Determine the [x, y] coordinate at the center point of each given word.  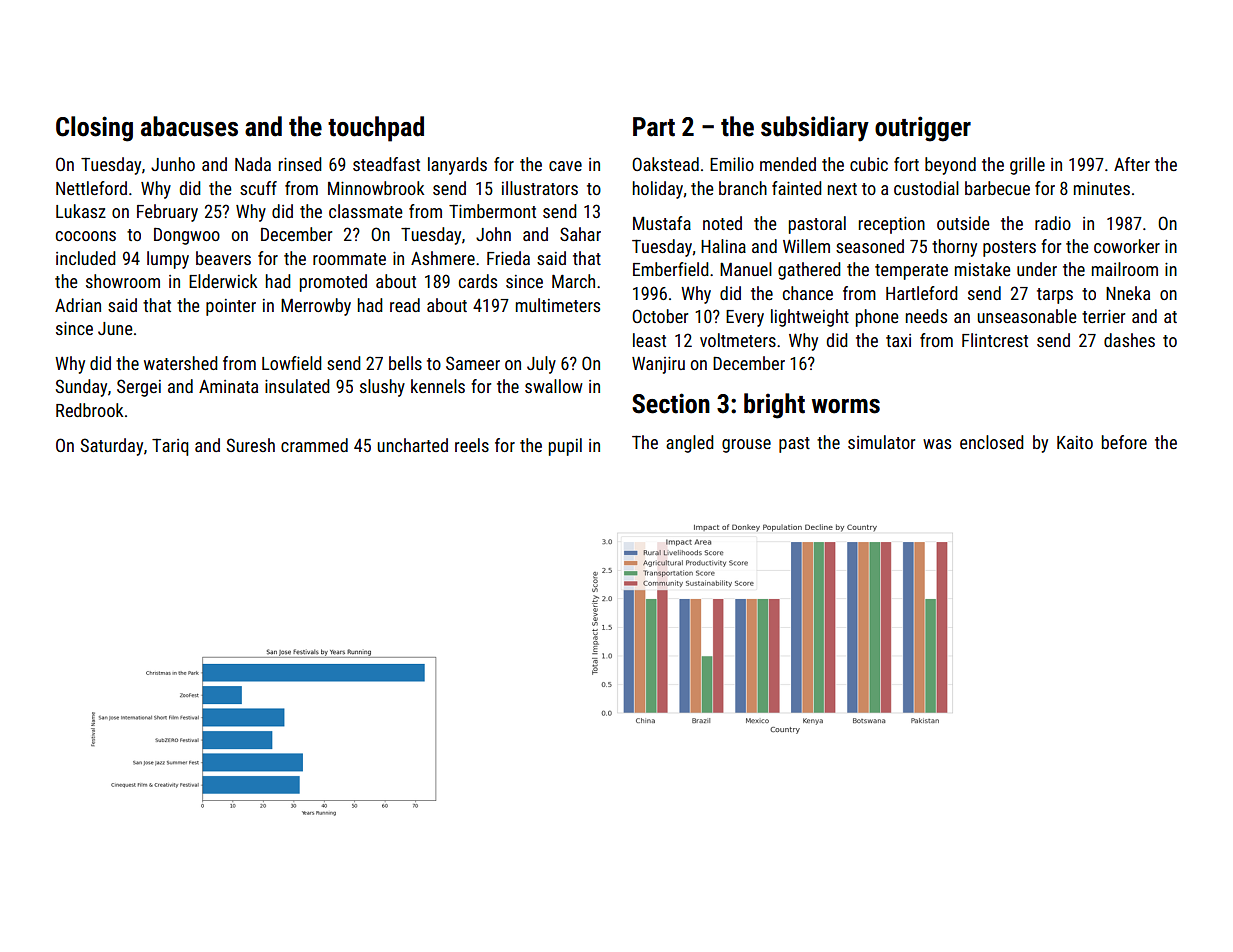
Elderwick [223, 281]
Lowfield [292, 363]
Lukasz [81, 211]
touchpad [376, 129]
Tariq [170, 447]
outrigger [923, 129]
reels [472, 445]
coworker [1127, 246]
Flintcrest [995, 340]
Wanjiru [658, 365]
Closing [94, 129]
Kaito [1075, 442]
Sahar [580, 234]
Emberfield [671, 269]
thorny [954, 248]
